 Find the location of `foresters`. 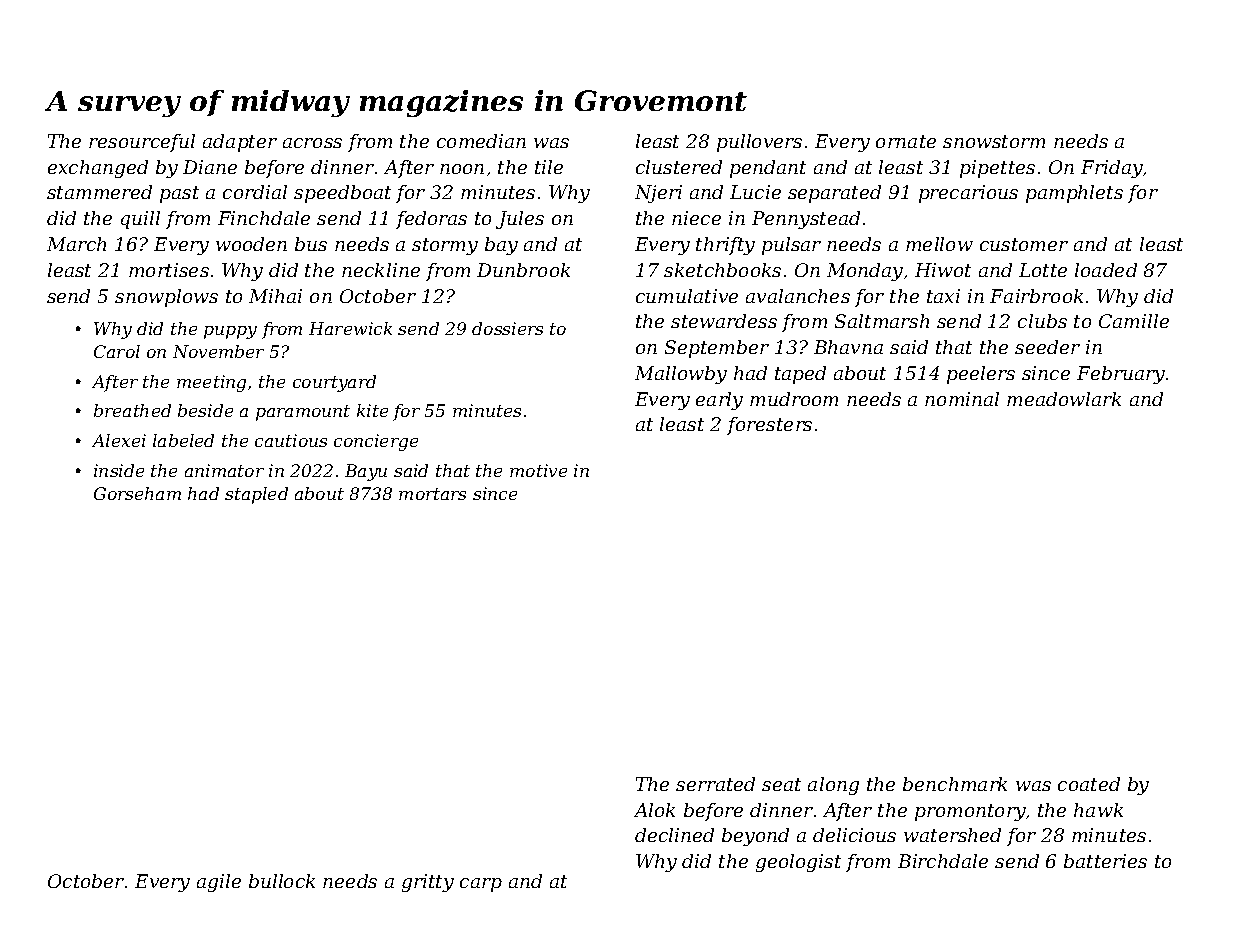

foresters is located at coordinates (769, 426).
